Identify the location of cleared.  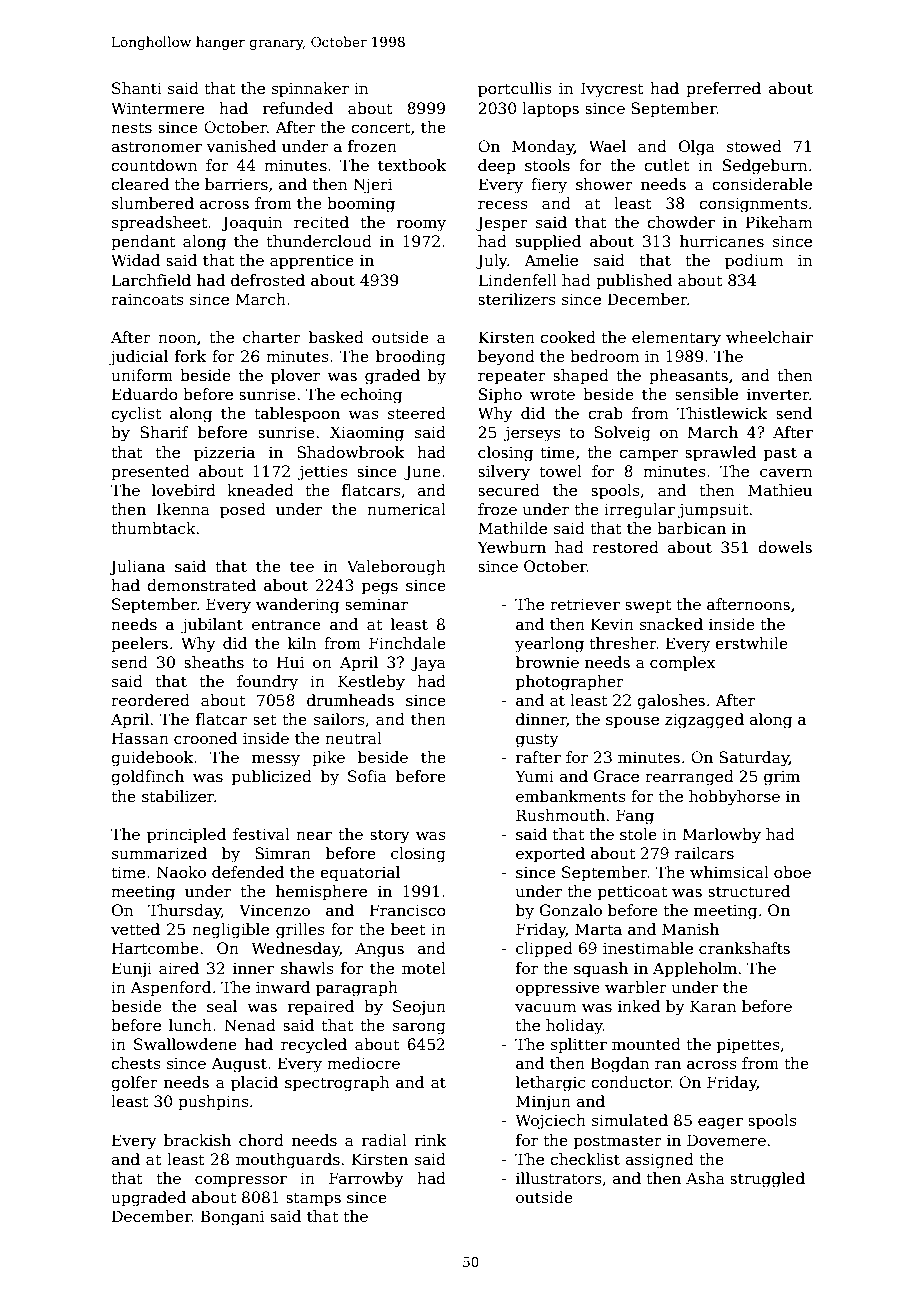
(140, 184).
